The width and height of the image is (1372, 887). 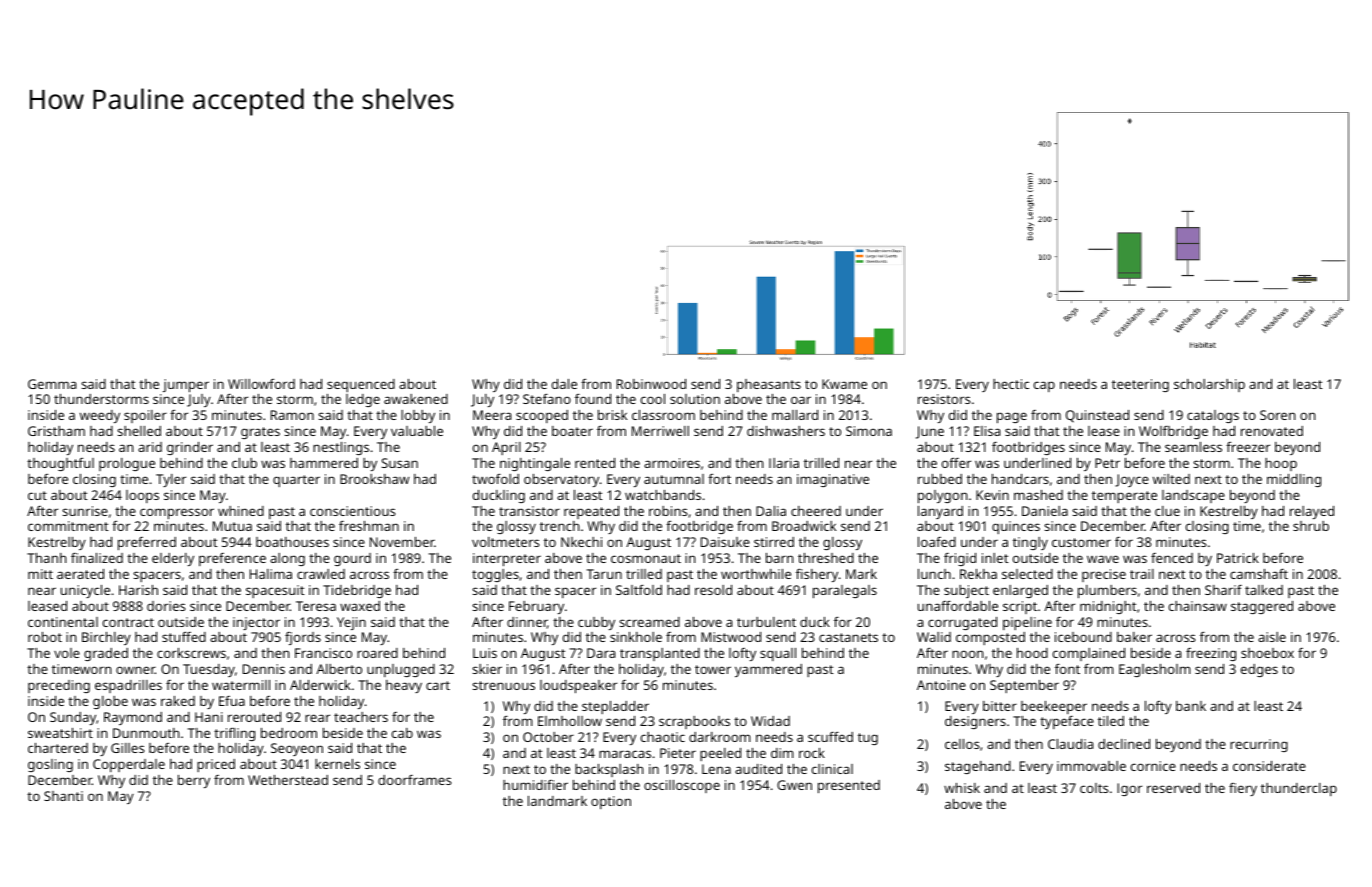 What do you see at coordinates (1294, 480) in the image?
I see `middling` at bounding box center [1294, 480].
